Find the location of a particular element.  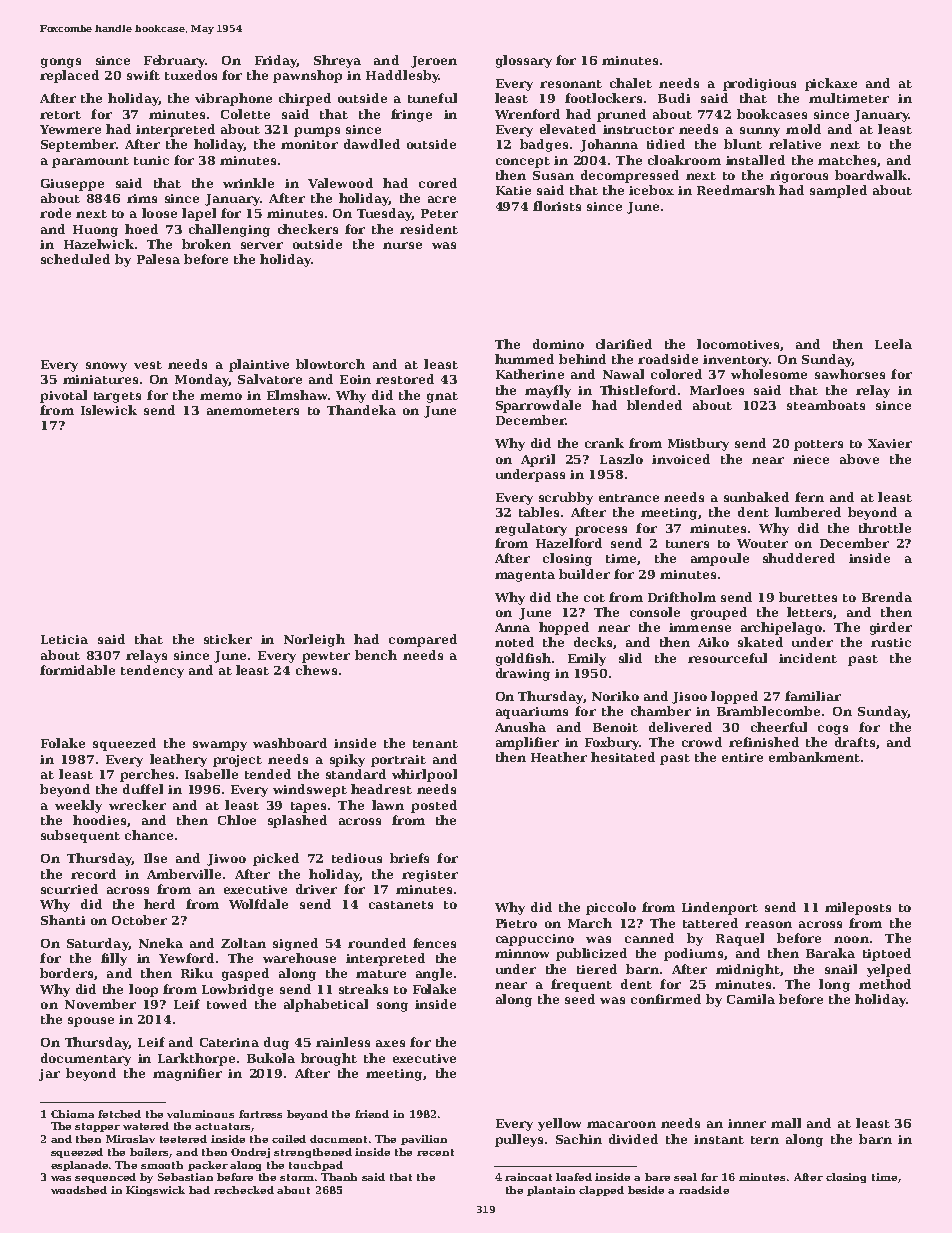

chance is located at coordinates (149, 835).
